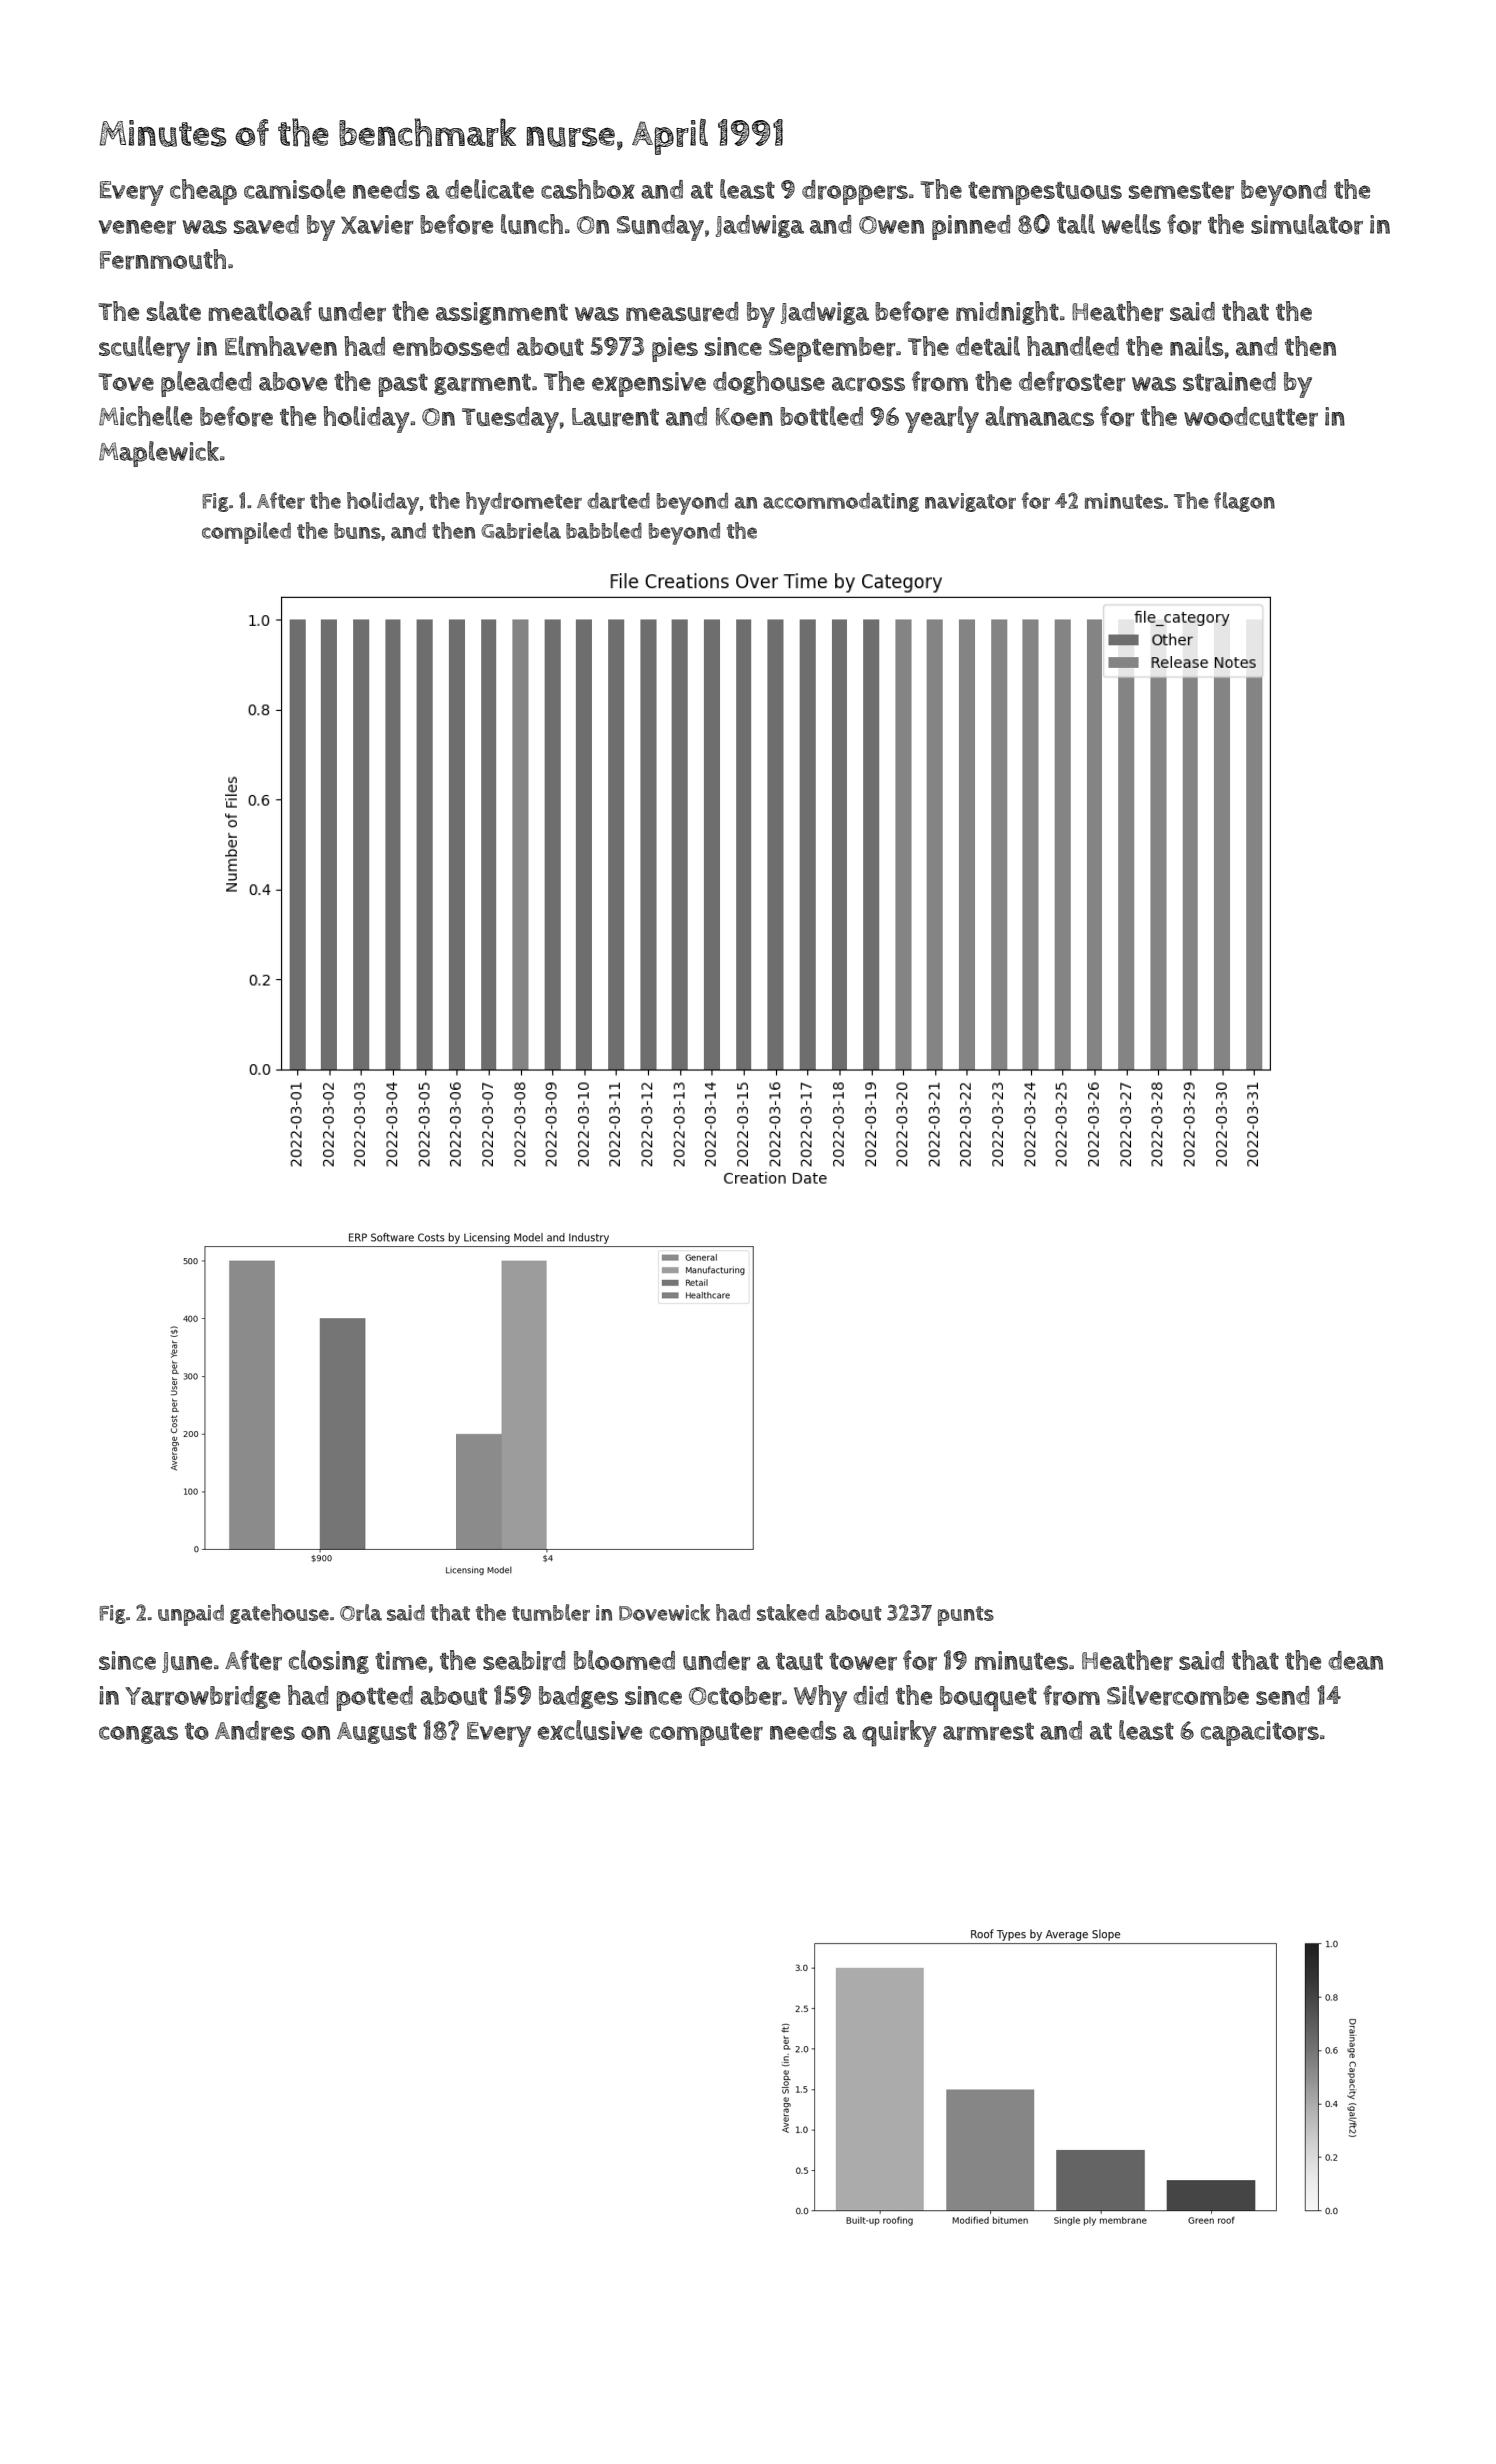  Describe the element at coordinates (615, 417) in the screenshot. I see `Laurent` at that location.
